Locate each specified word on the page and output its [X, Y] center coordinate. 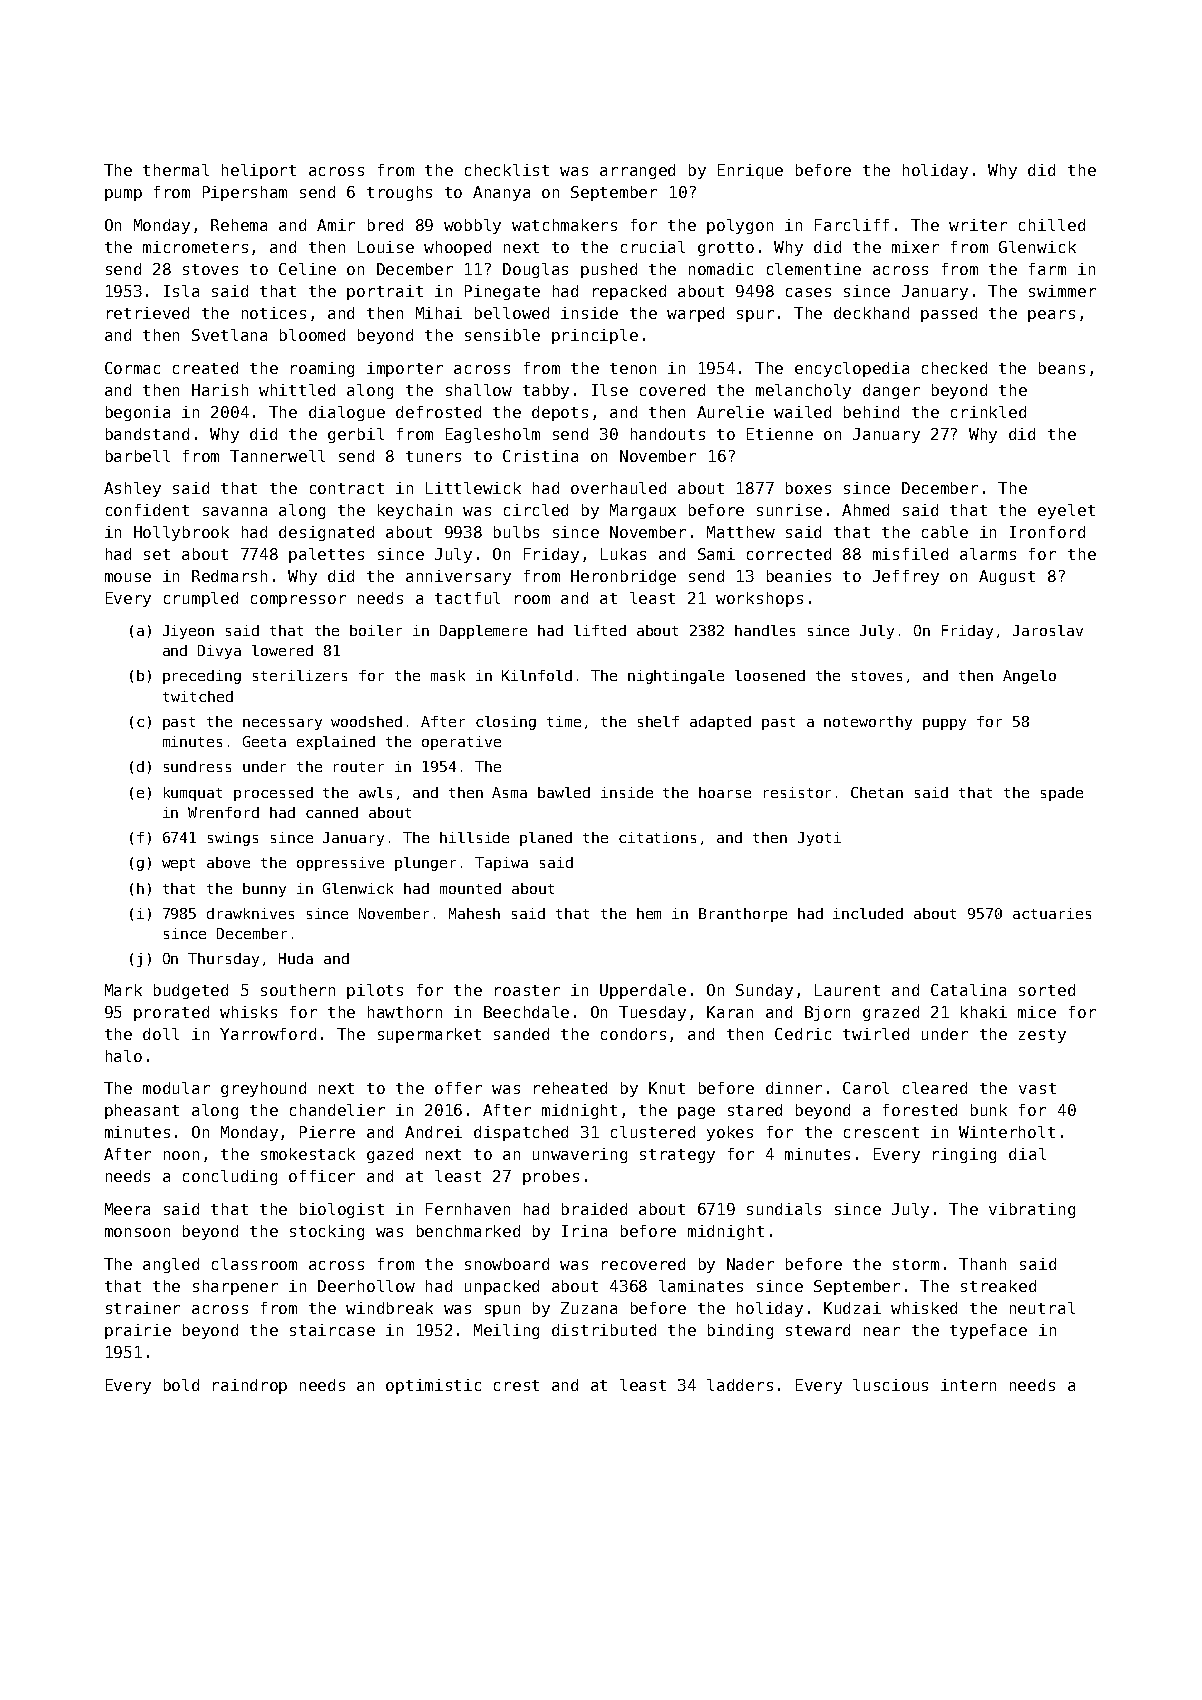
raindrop [250, 1386]
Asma [509, 792]
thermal [176, 170]
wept [178, 864]
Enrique [750, 171]
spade [1062, 794]
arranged [637, 171]
